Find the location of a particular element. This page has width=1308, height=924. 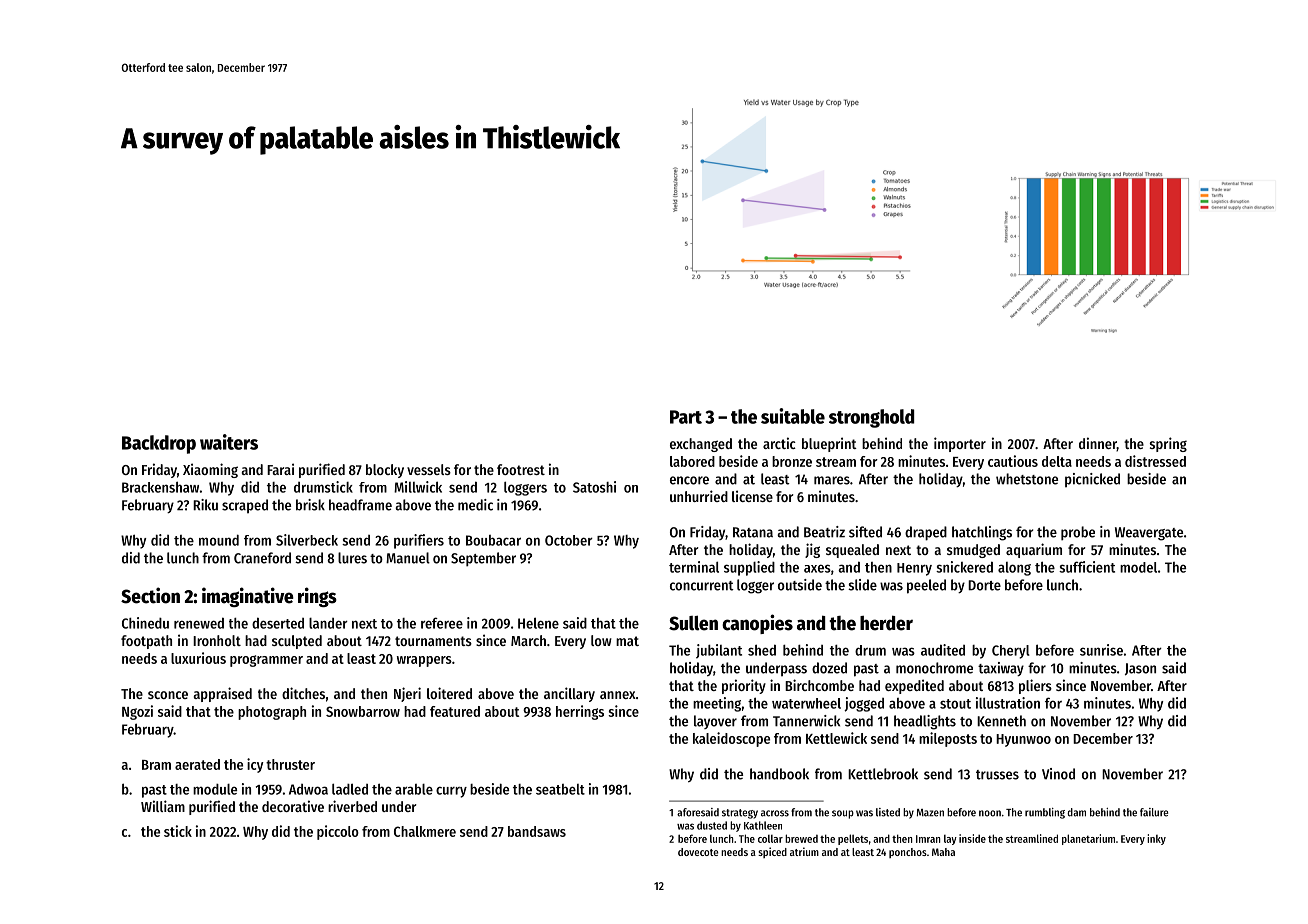

renewed is located at coordinates (199, 623).
